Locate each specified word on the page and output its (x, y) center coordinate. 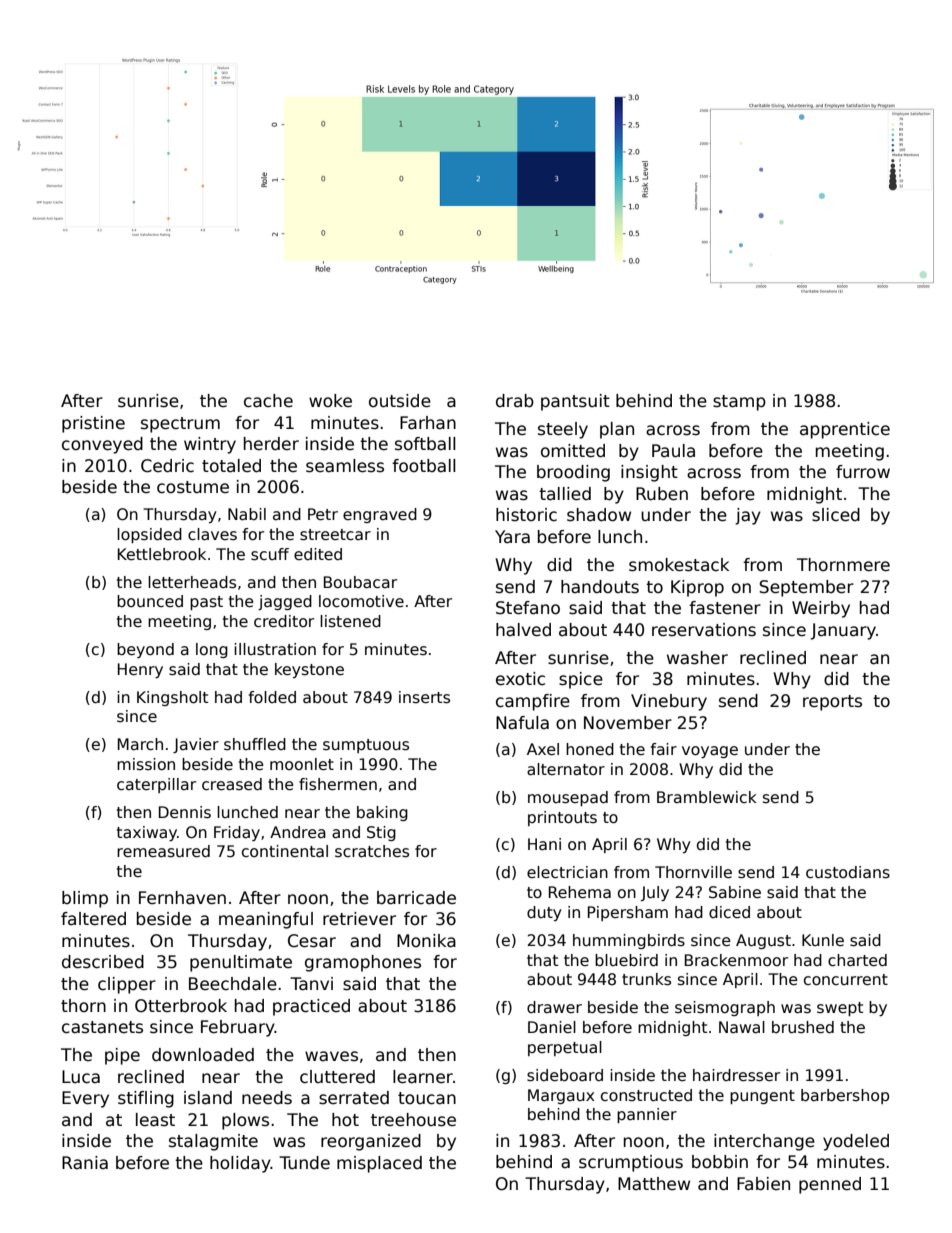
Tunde (304, 1163)
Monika (426, 941)
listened (350, 621)
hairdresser (736, 1075)
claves (212, 534)
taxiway (147, 833)
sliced (836, 515)
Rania (85, 1163)
